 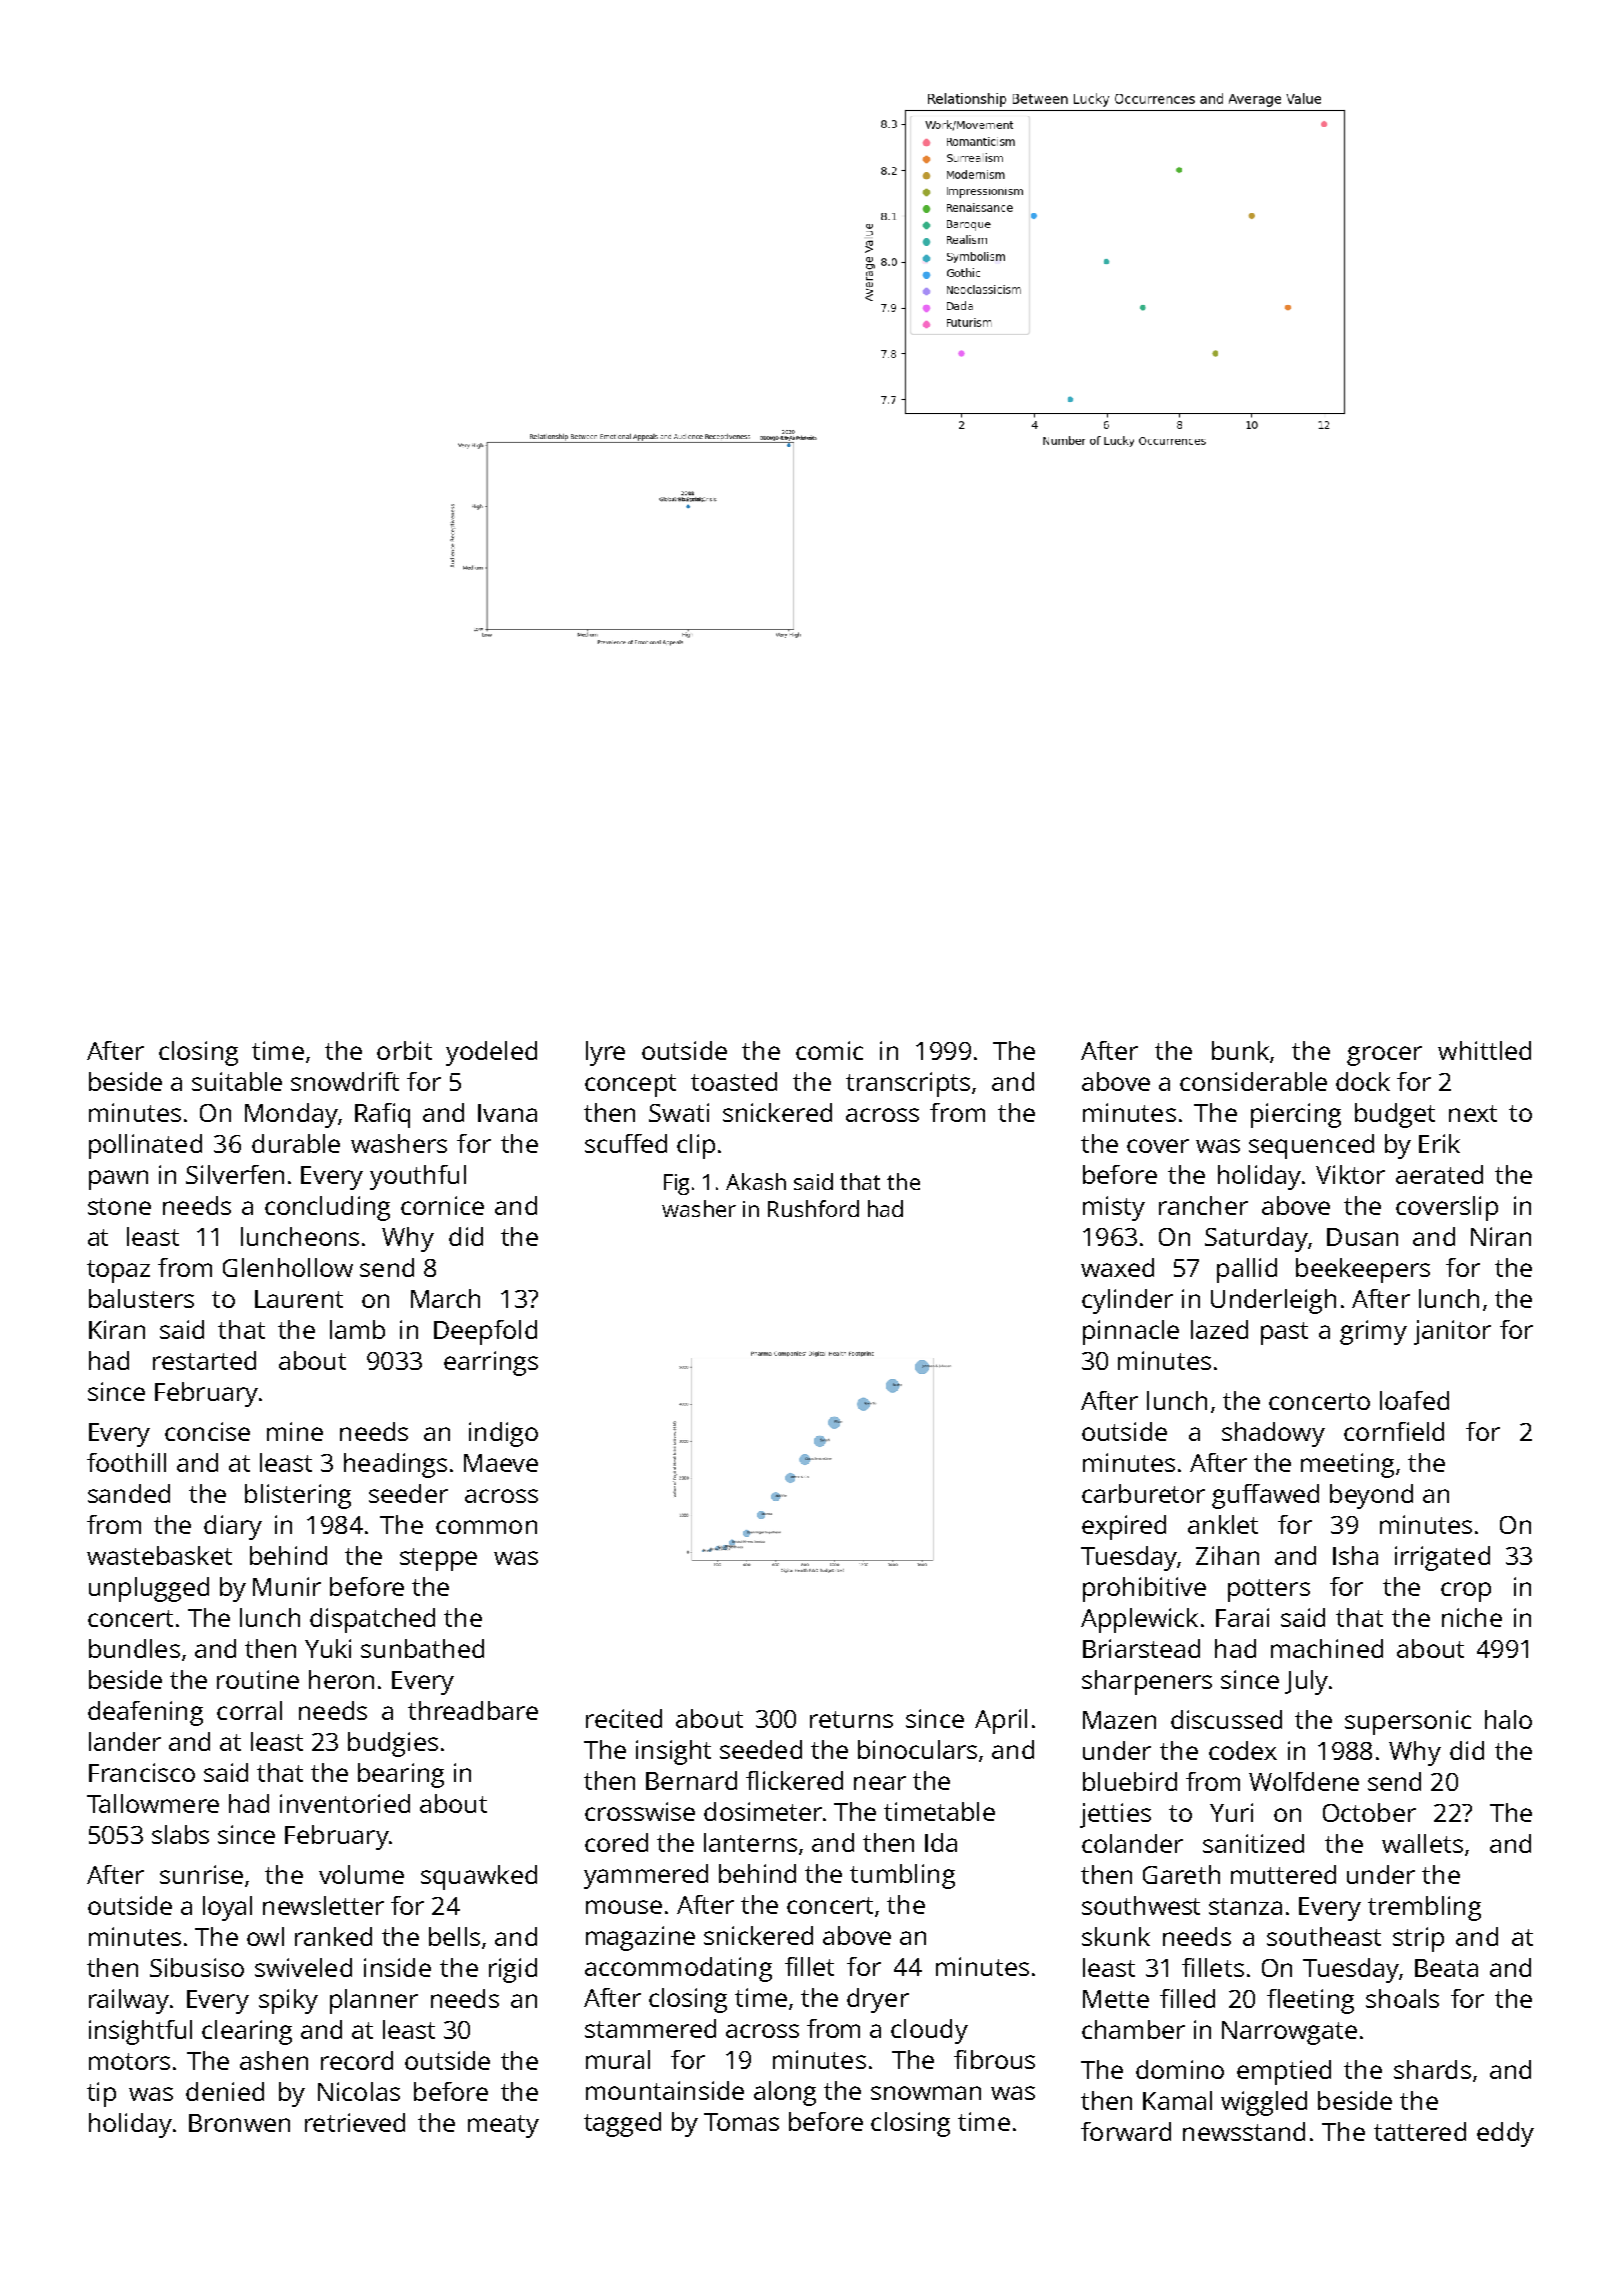 What do you see at coordinates (630, 1085) in the screenshot?
I see `concept` at bounding box center [630, 1085].
